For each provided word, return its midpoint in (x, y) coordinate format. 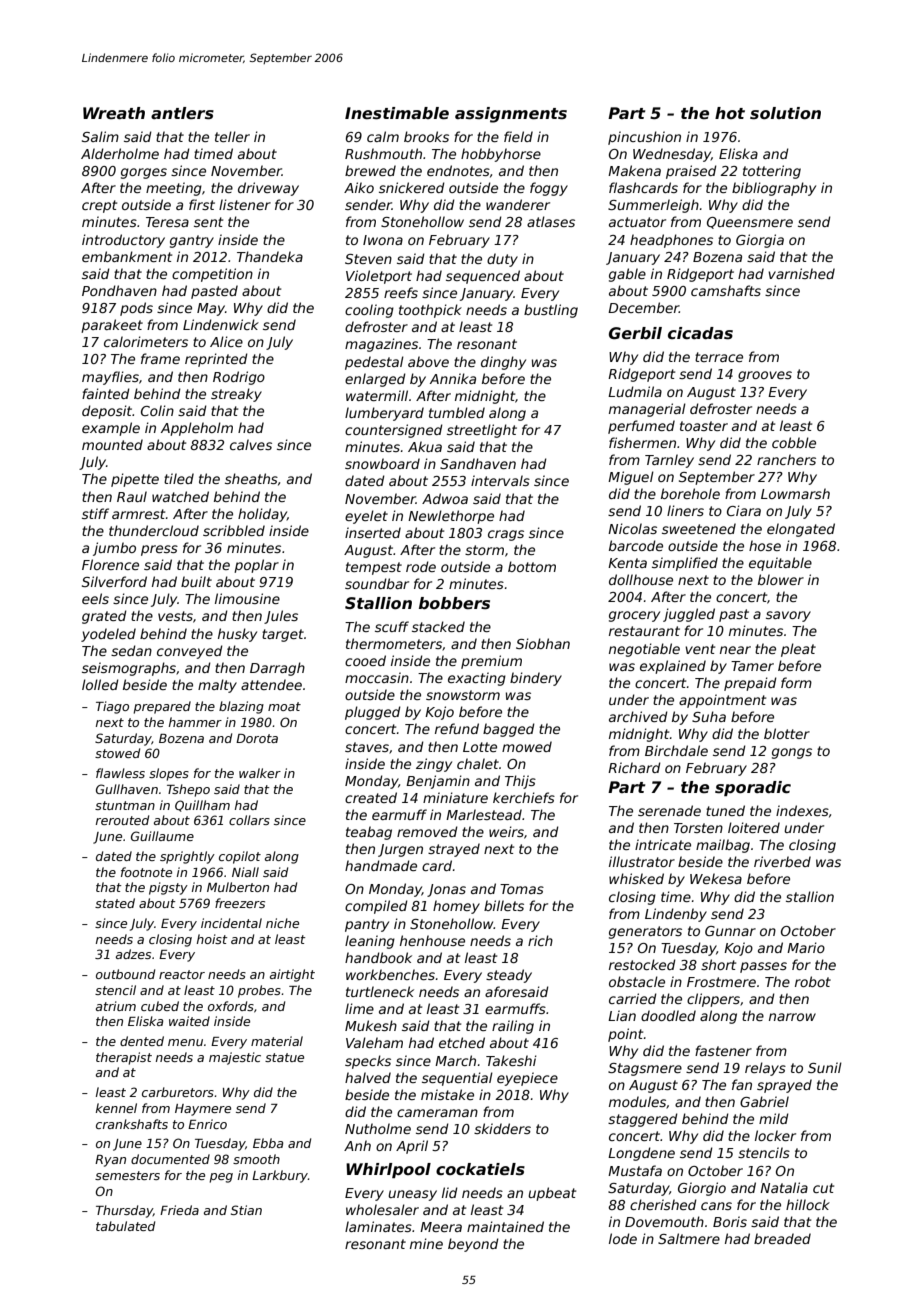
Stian (246, 1210)
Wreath (114, 113)
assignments (511, 115)
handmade (381, 865)
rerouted (122, 820)
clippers (713, 1000)
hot (730, 113)
